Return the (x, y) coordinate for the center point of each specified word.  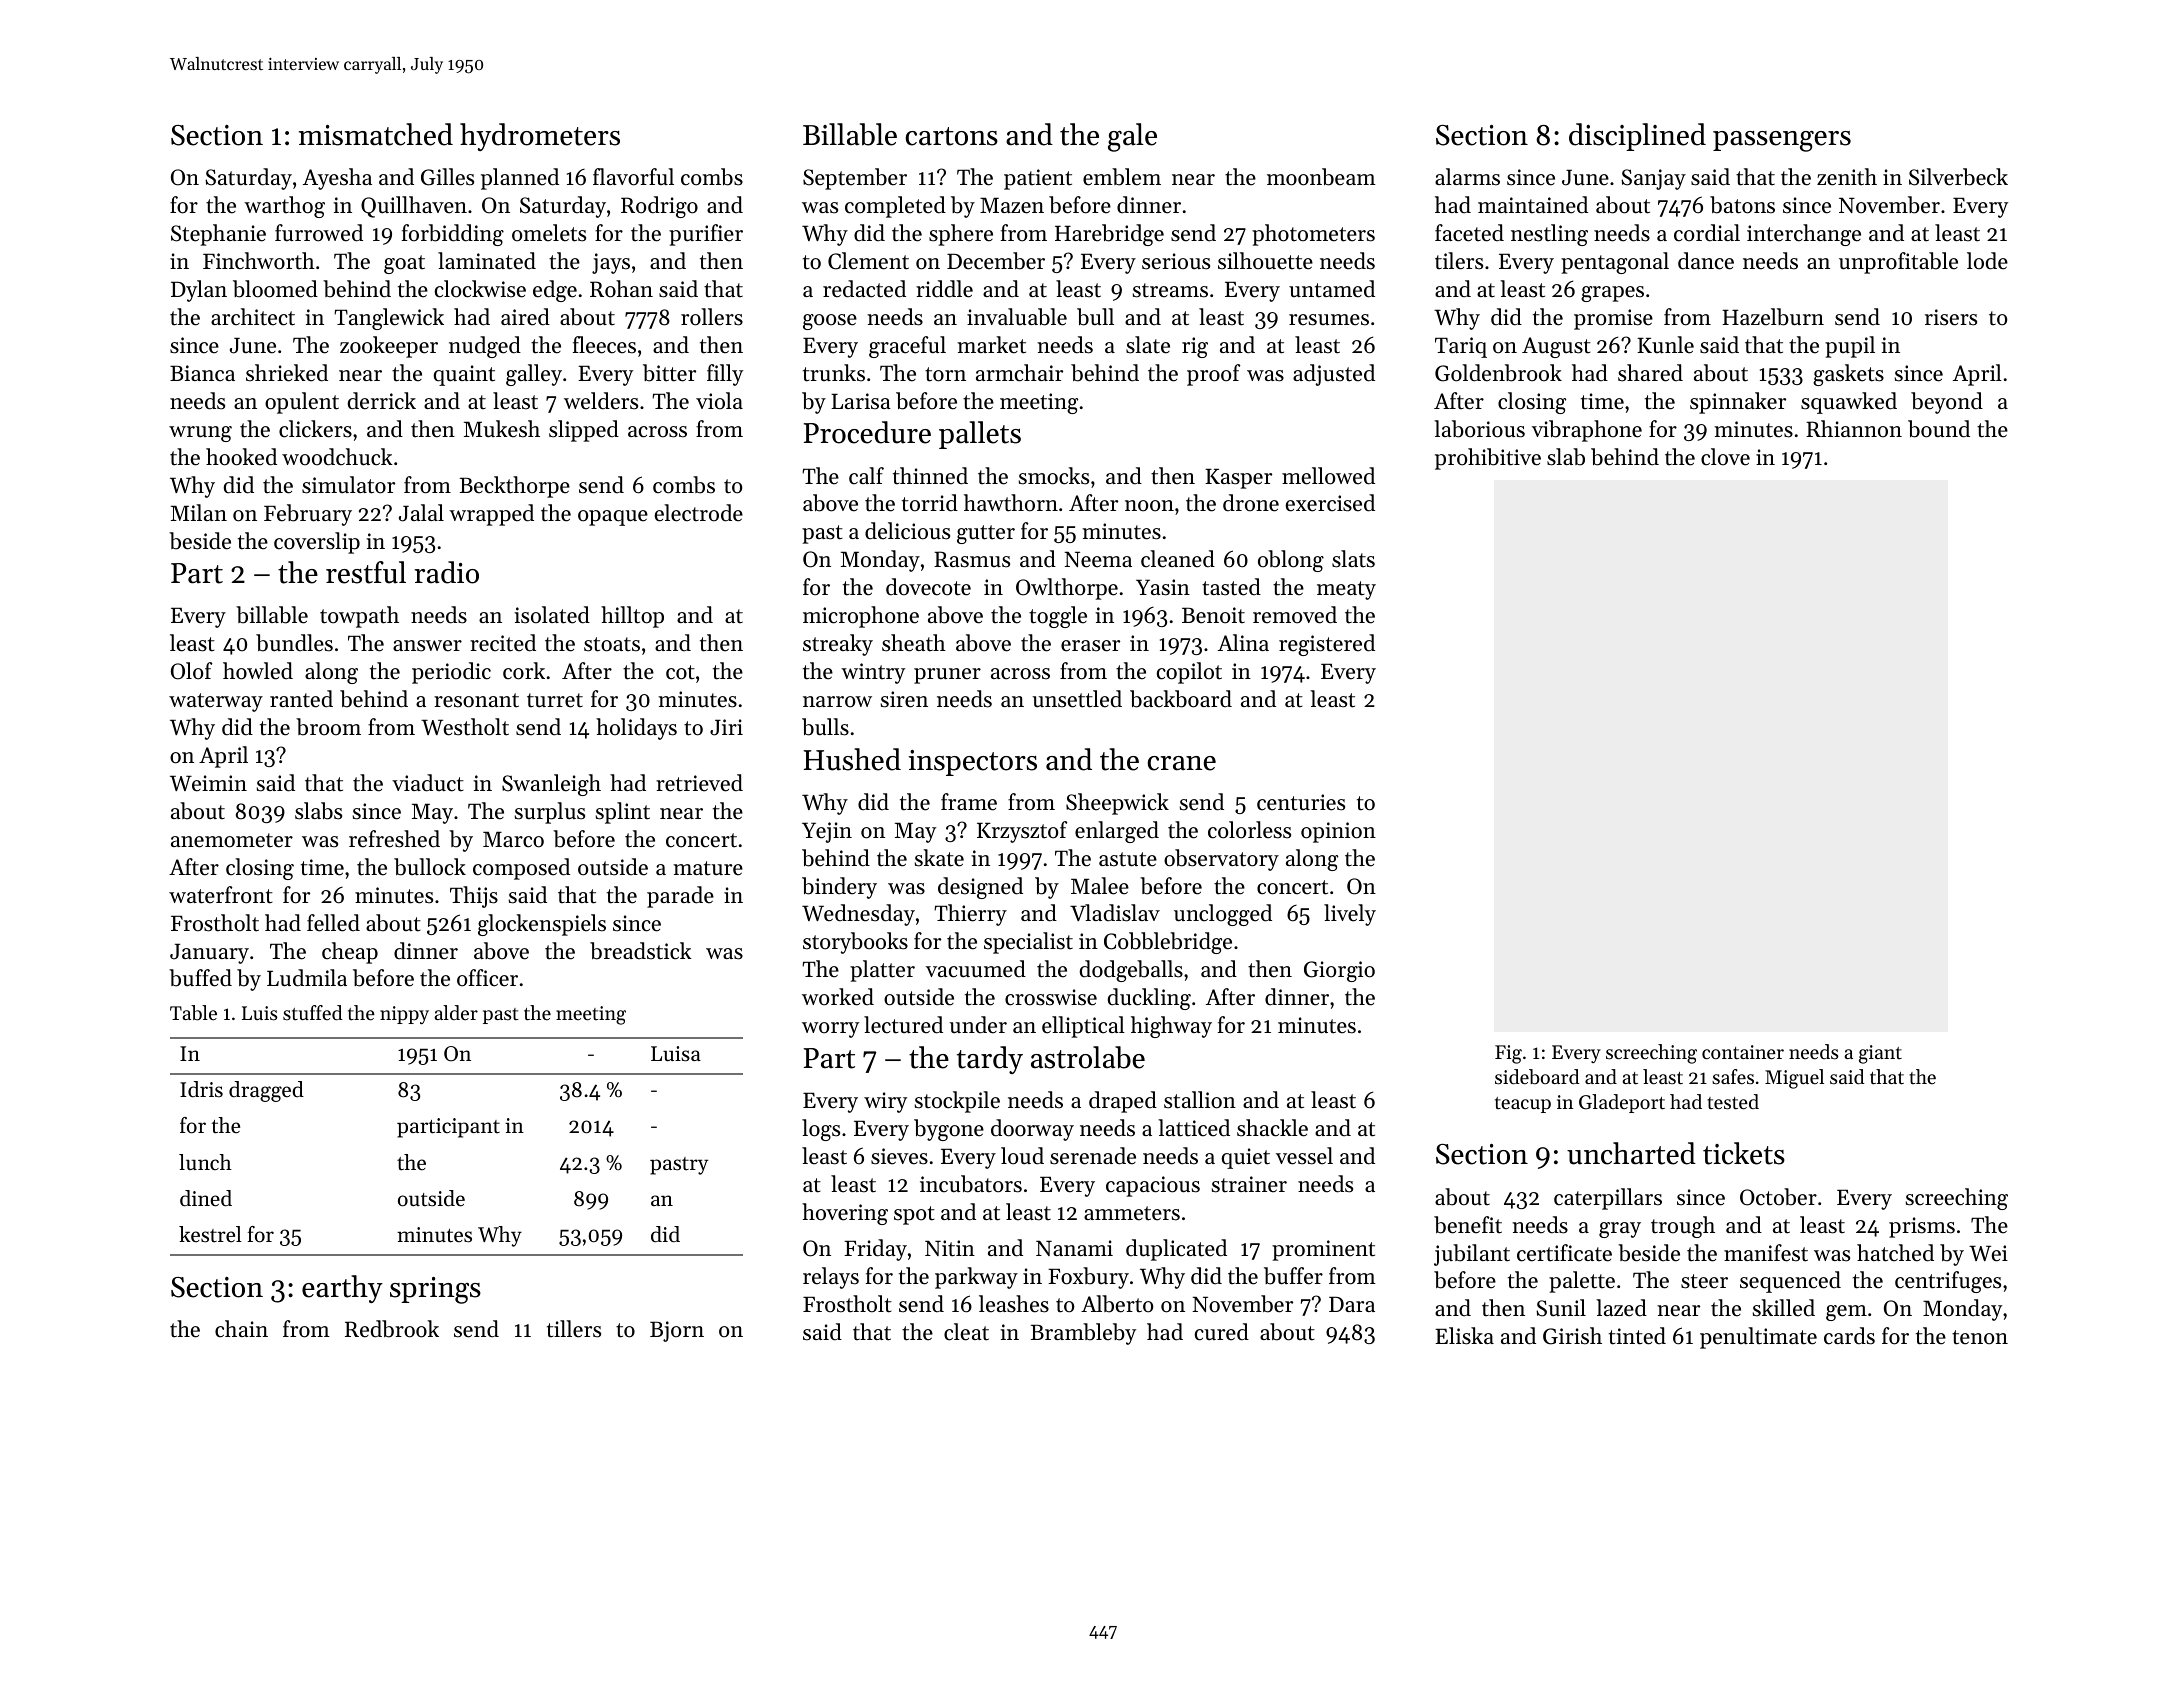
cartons (952, 136)
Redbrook (392, 1329)
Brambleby (1083, 1334)
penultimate (1758, 1338)
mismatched (376, 134)
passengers (1782, 141)
